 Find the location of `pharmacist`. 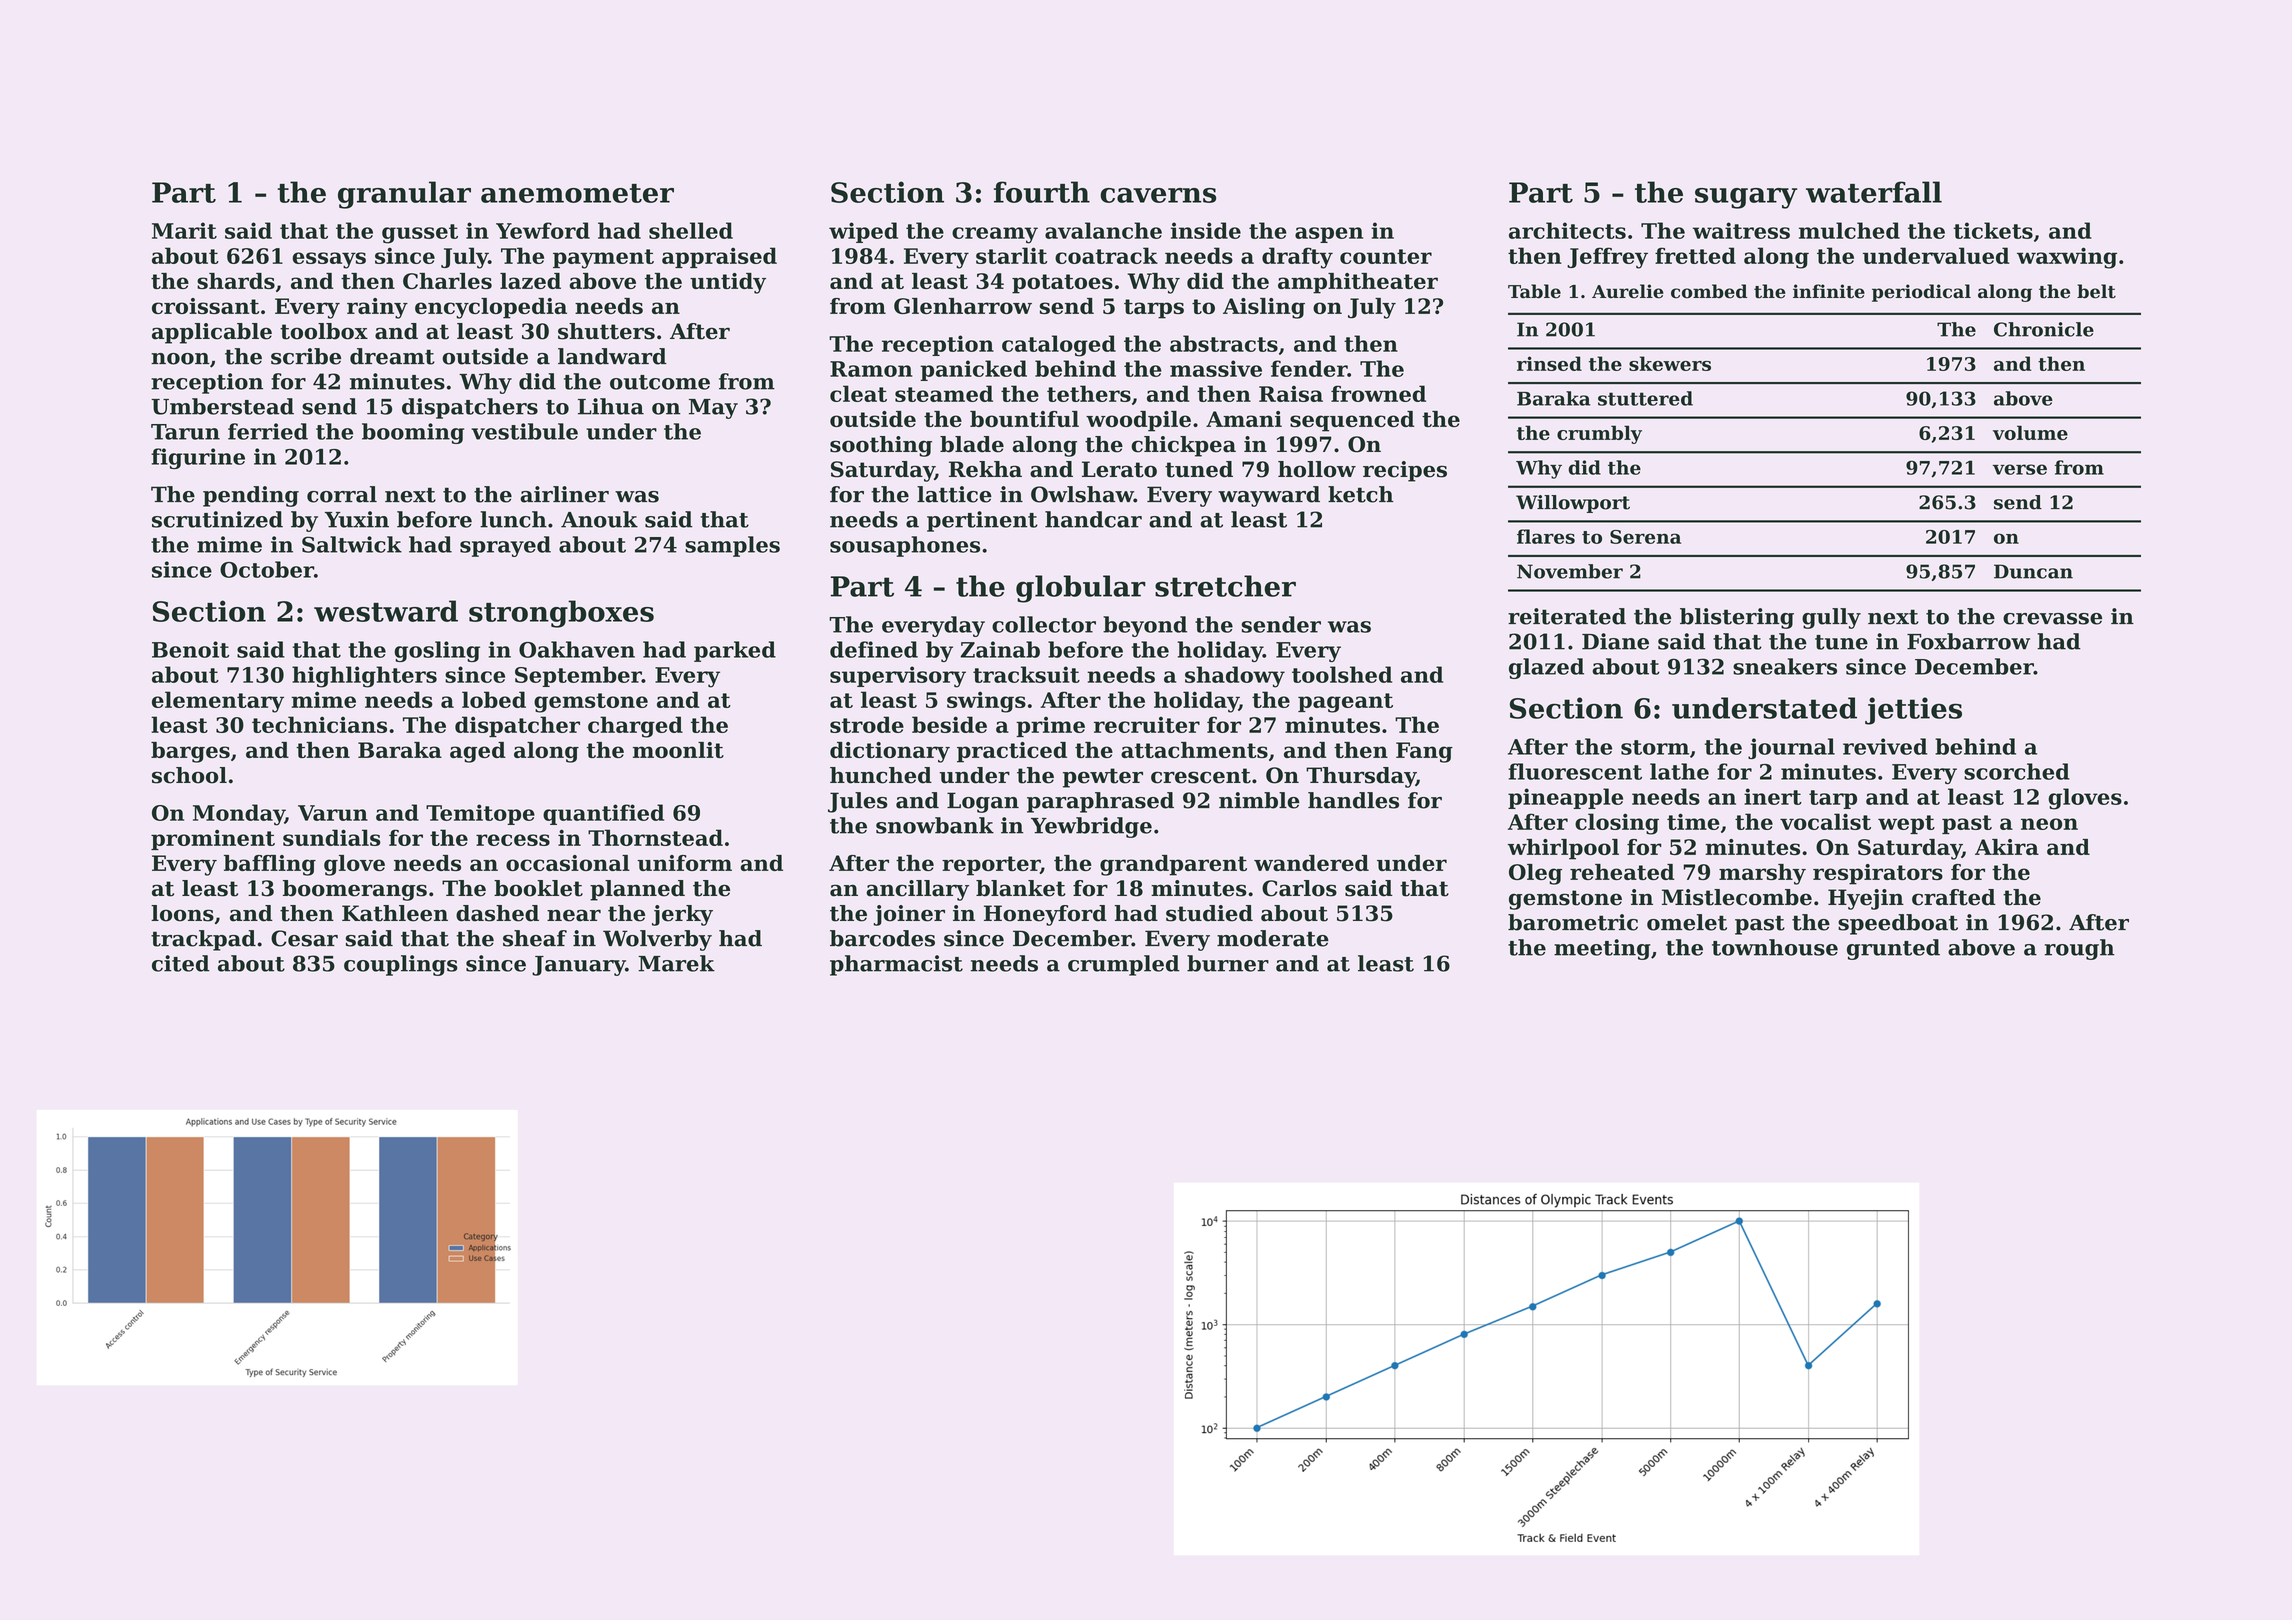

pharmacist is located at coordinates (896, 965).
